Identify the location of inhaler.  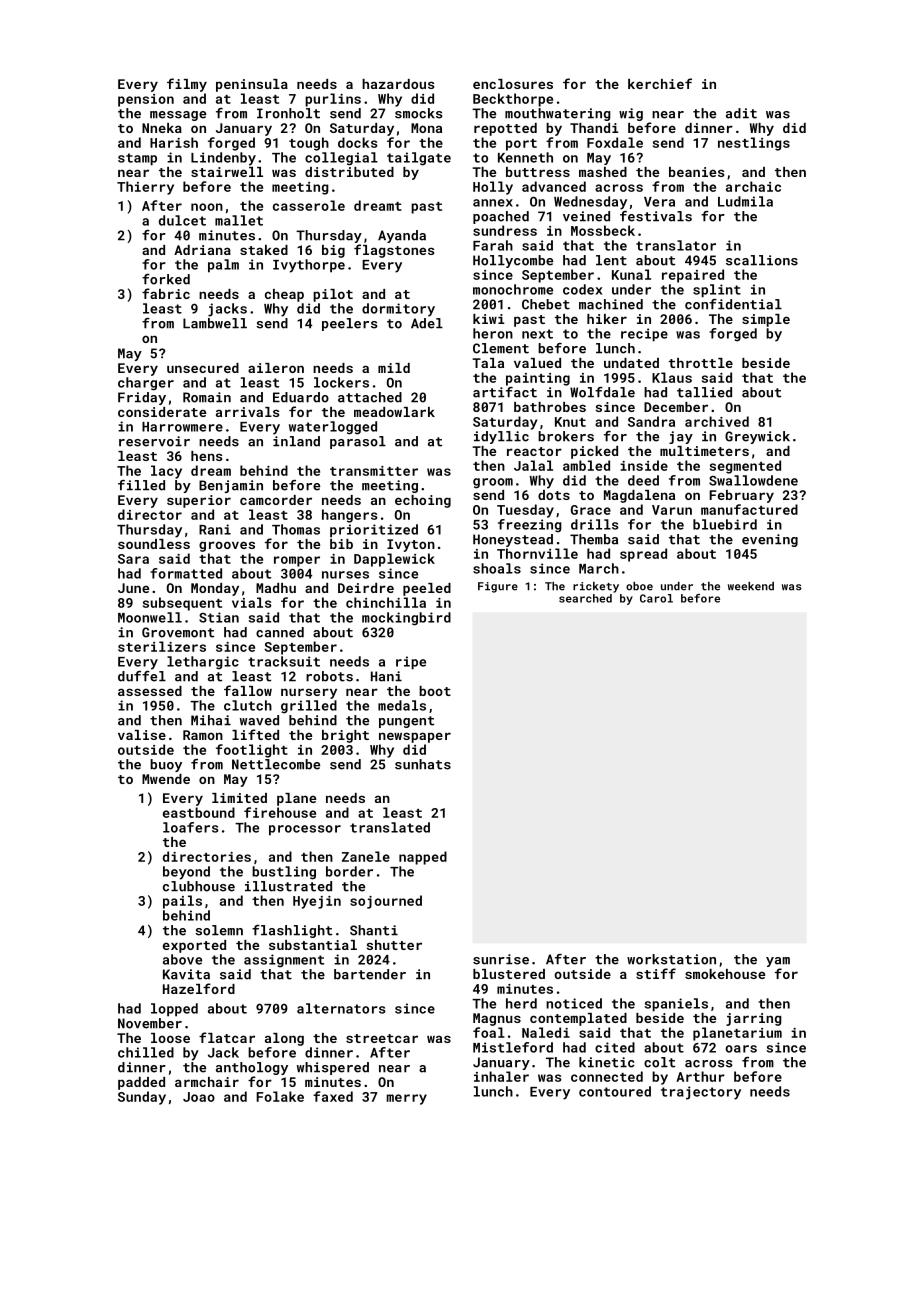
(501, 1076).
